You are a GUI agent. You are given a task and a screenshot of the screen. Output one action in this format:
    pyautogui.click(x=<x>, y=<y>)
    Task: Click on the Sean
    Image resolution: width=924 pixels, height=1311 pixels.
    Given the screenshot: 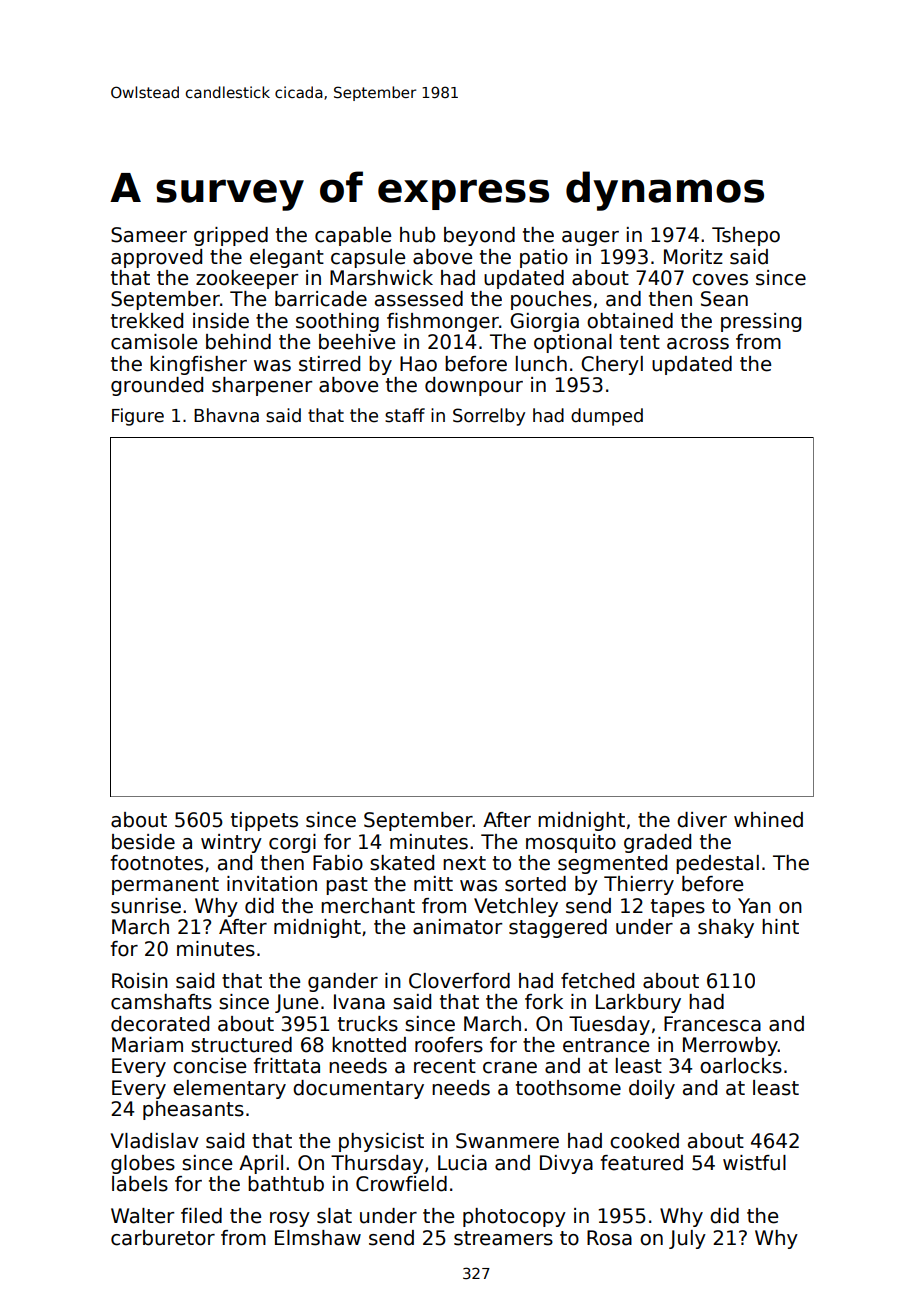 What is the action you would take?
    pyautogui.click(x=724, y=299)
